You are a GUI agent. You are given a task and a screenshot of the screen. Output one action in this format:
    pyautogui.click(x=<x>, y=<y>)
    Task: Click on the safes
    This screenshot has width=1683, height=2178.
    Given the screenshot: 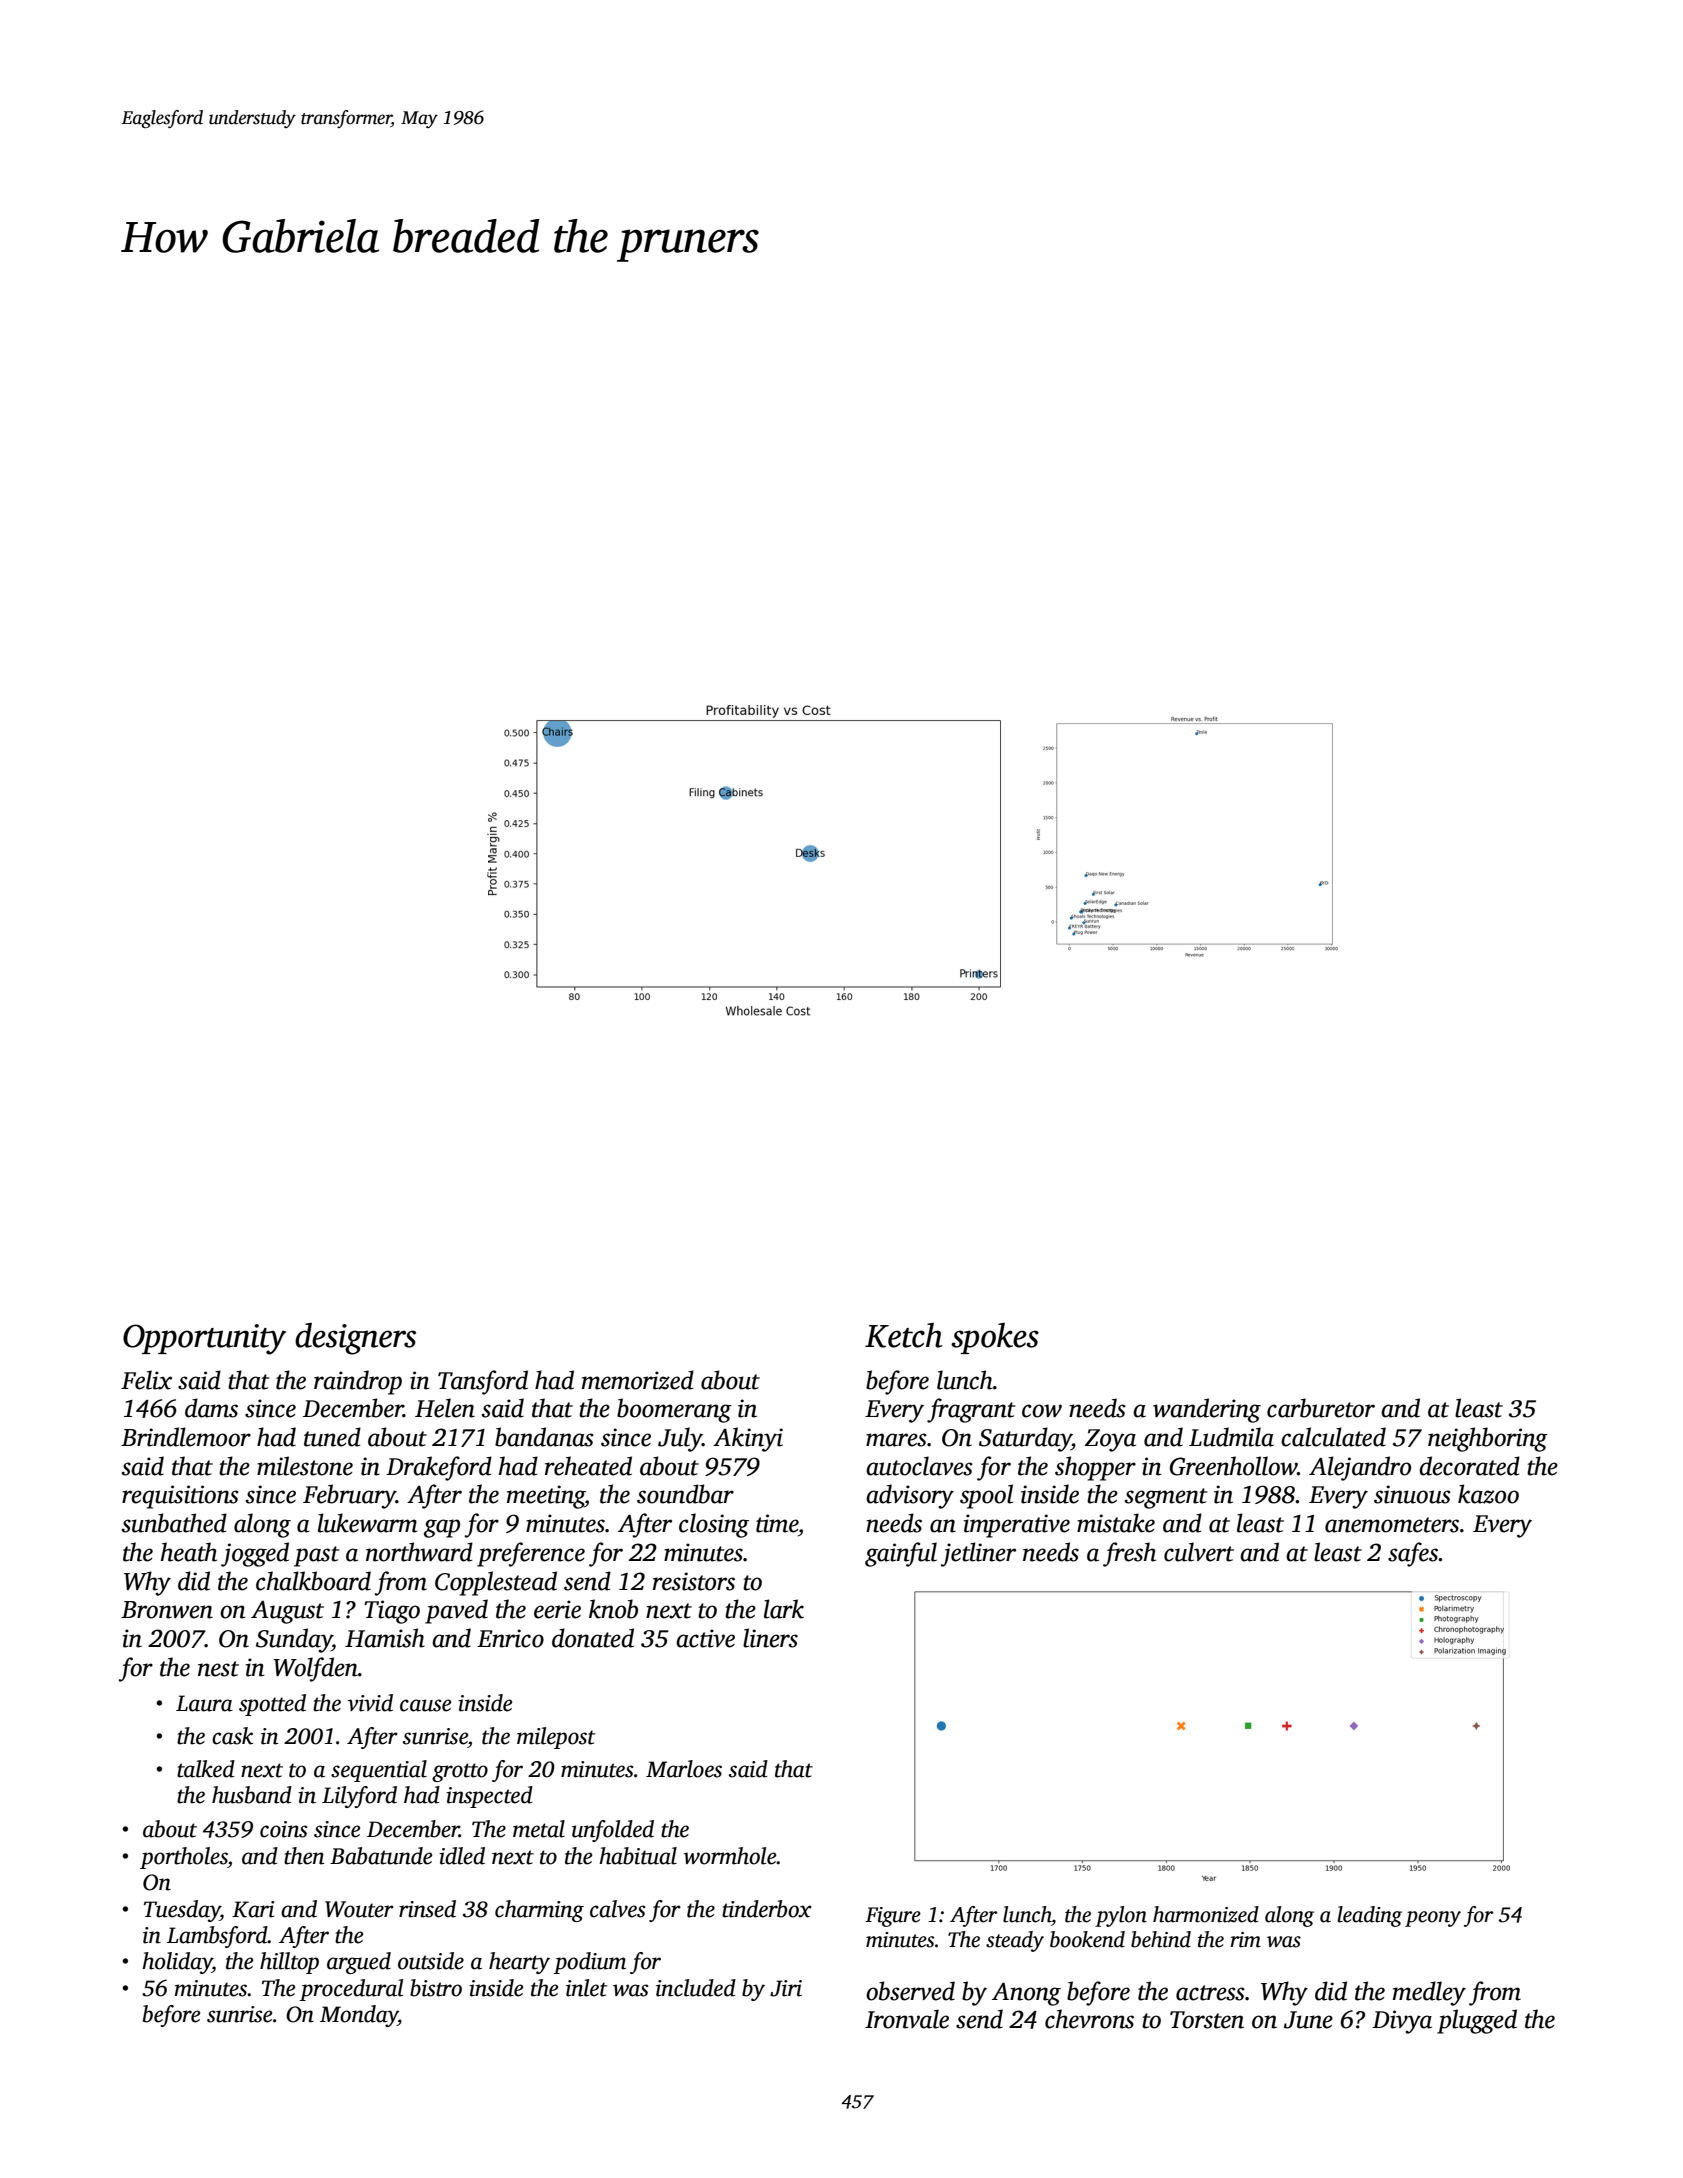 What is the action you would take?
    pyautogui.click(x=1413, y=1554)
